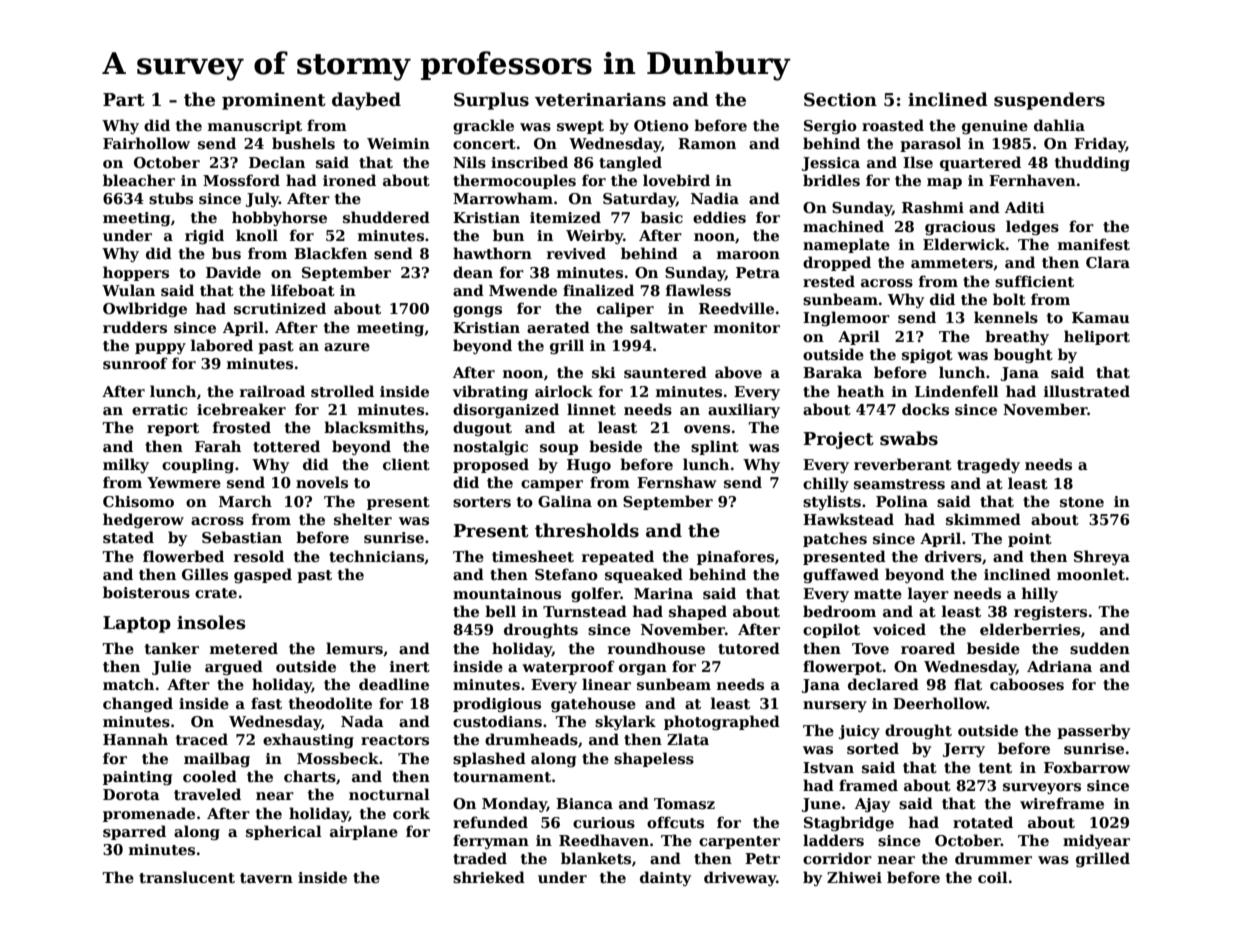 The height and width of the screenshot is (952, 1233). I want to click on Otieno, so click(661, 125).
